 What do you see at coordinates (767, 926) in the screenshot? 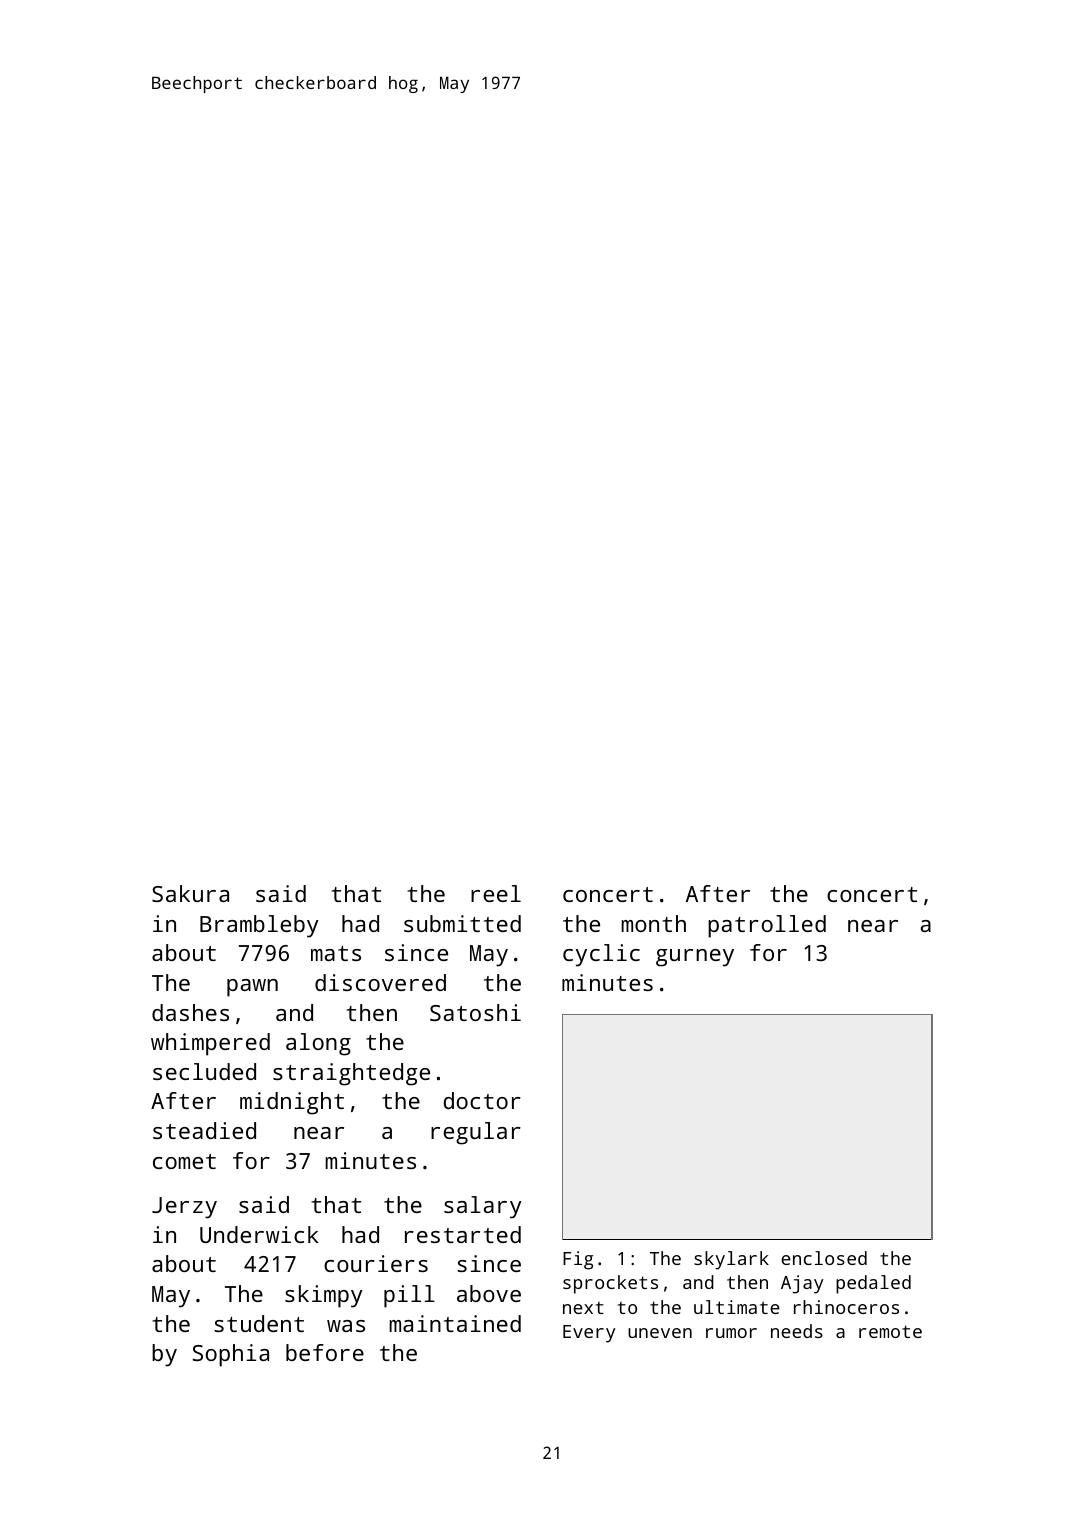
I see `patrolled` at bounding box center [767, 926].
